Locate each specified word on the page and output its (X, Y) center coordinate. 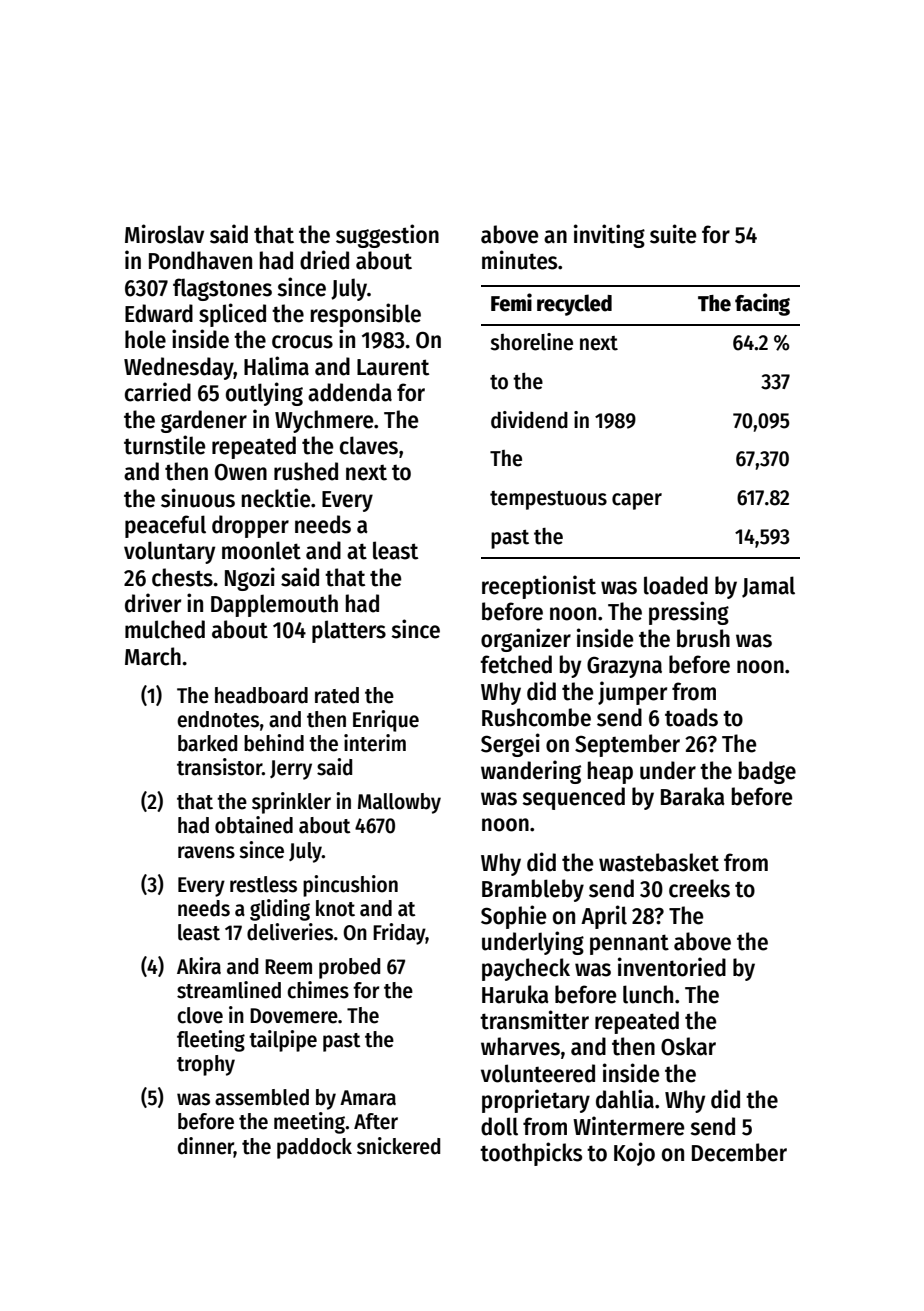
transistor (219, 767)
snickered (398, 1146)
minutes (519, 260)
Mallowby (399, 803)
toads (691, 717)
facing (762, 304)
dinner (206, 1146)
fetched (516, 664)
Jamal (768, 587)
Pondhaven (200, 260)
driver (153, 603)
